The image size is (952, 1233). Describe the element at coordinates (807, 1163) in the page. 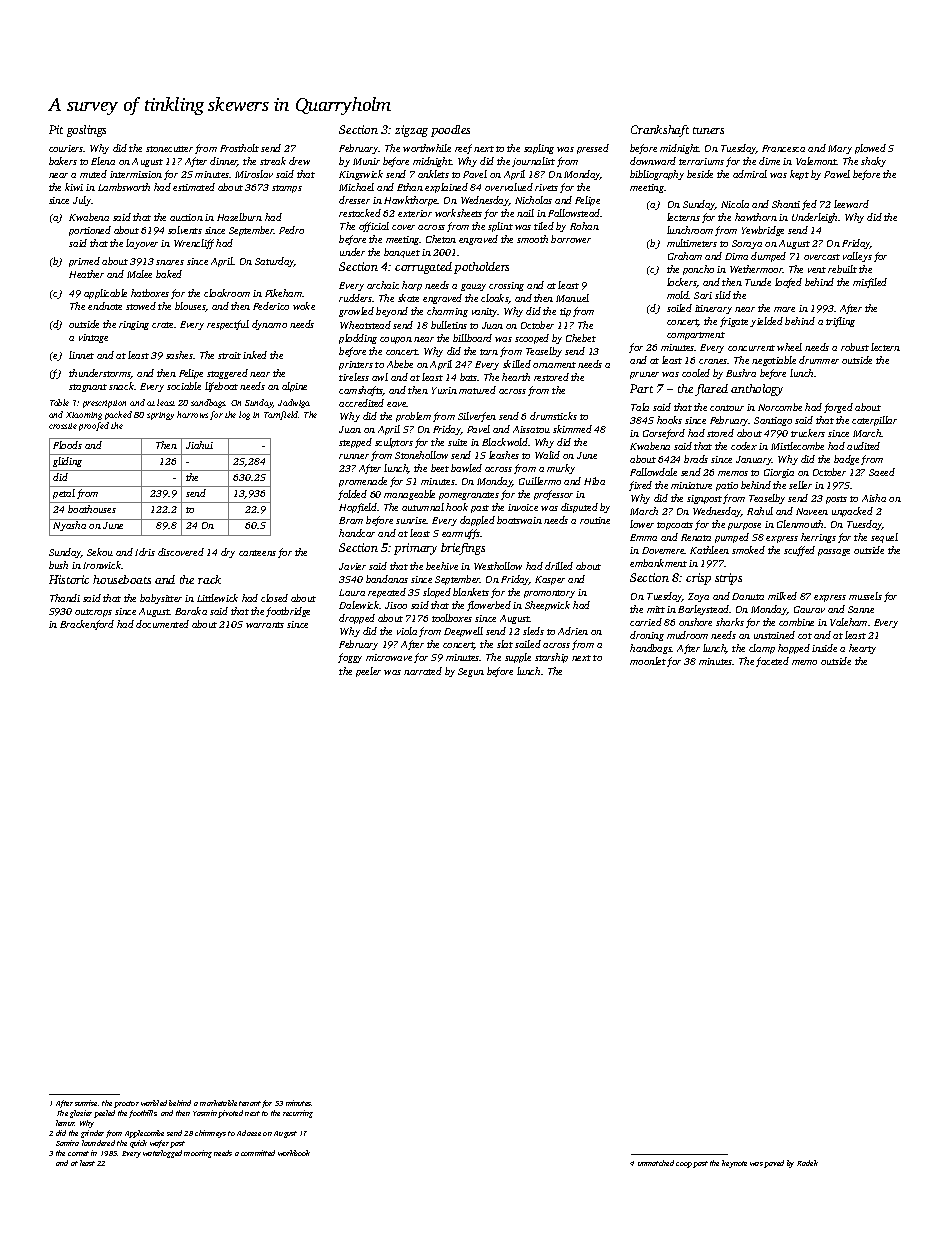

I see `Radek` at that location.
